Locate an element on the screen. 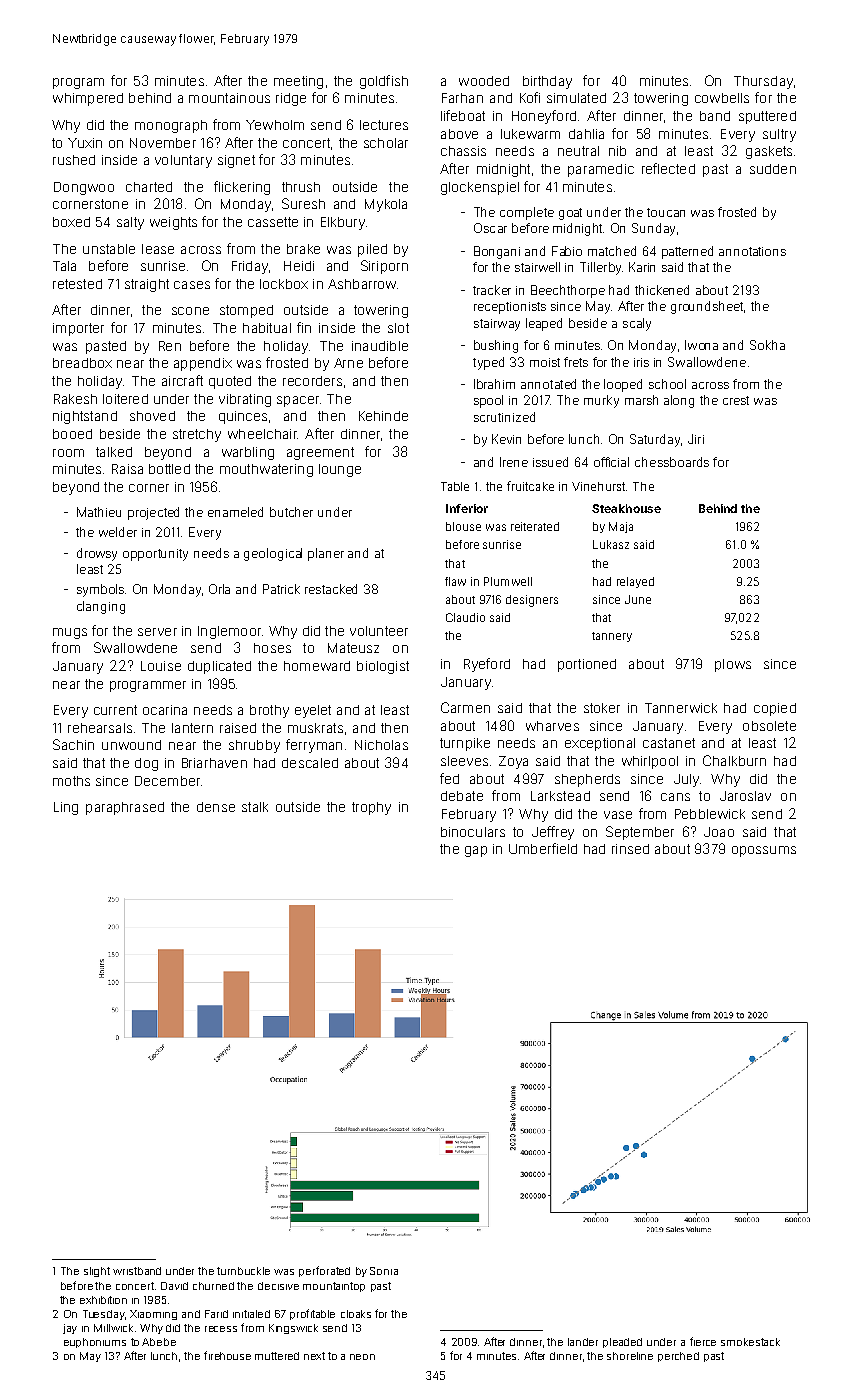  official is located at coordinates (611, 462).
